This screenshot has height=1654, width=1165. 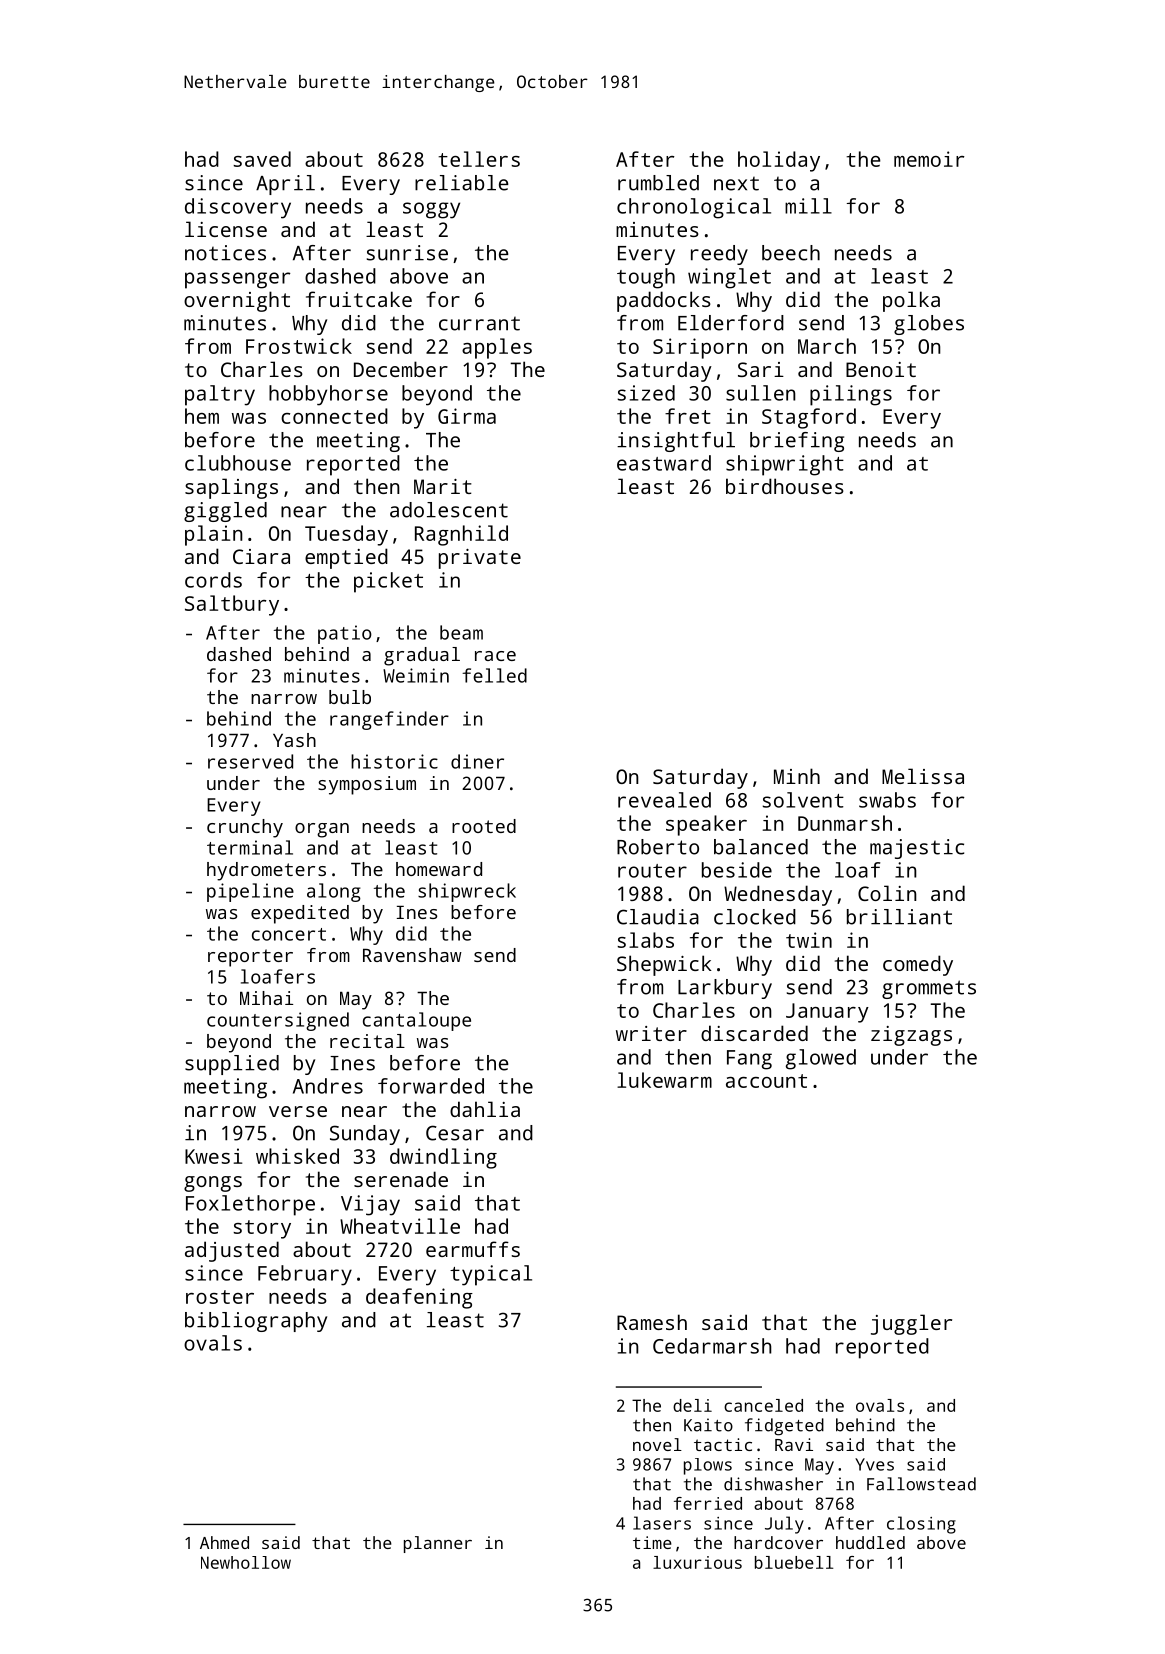 What do you see at coordinates (467, 892) in the screenshot?
I see `shipwreck` at bounding box center [467, 892].
